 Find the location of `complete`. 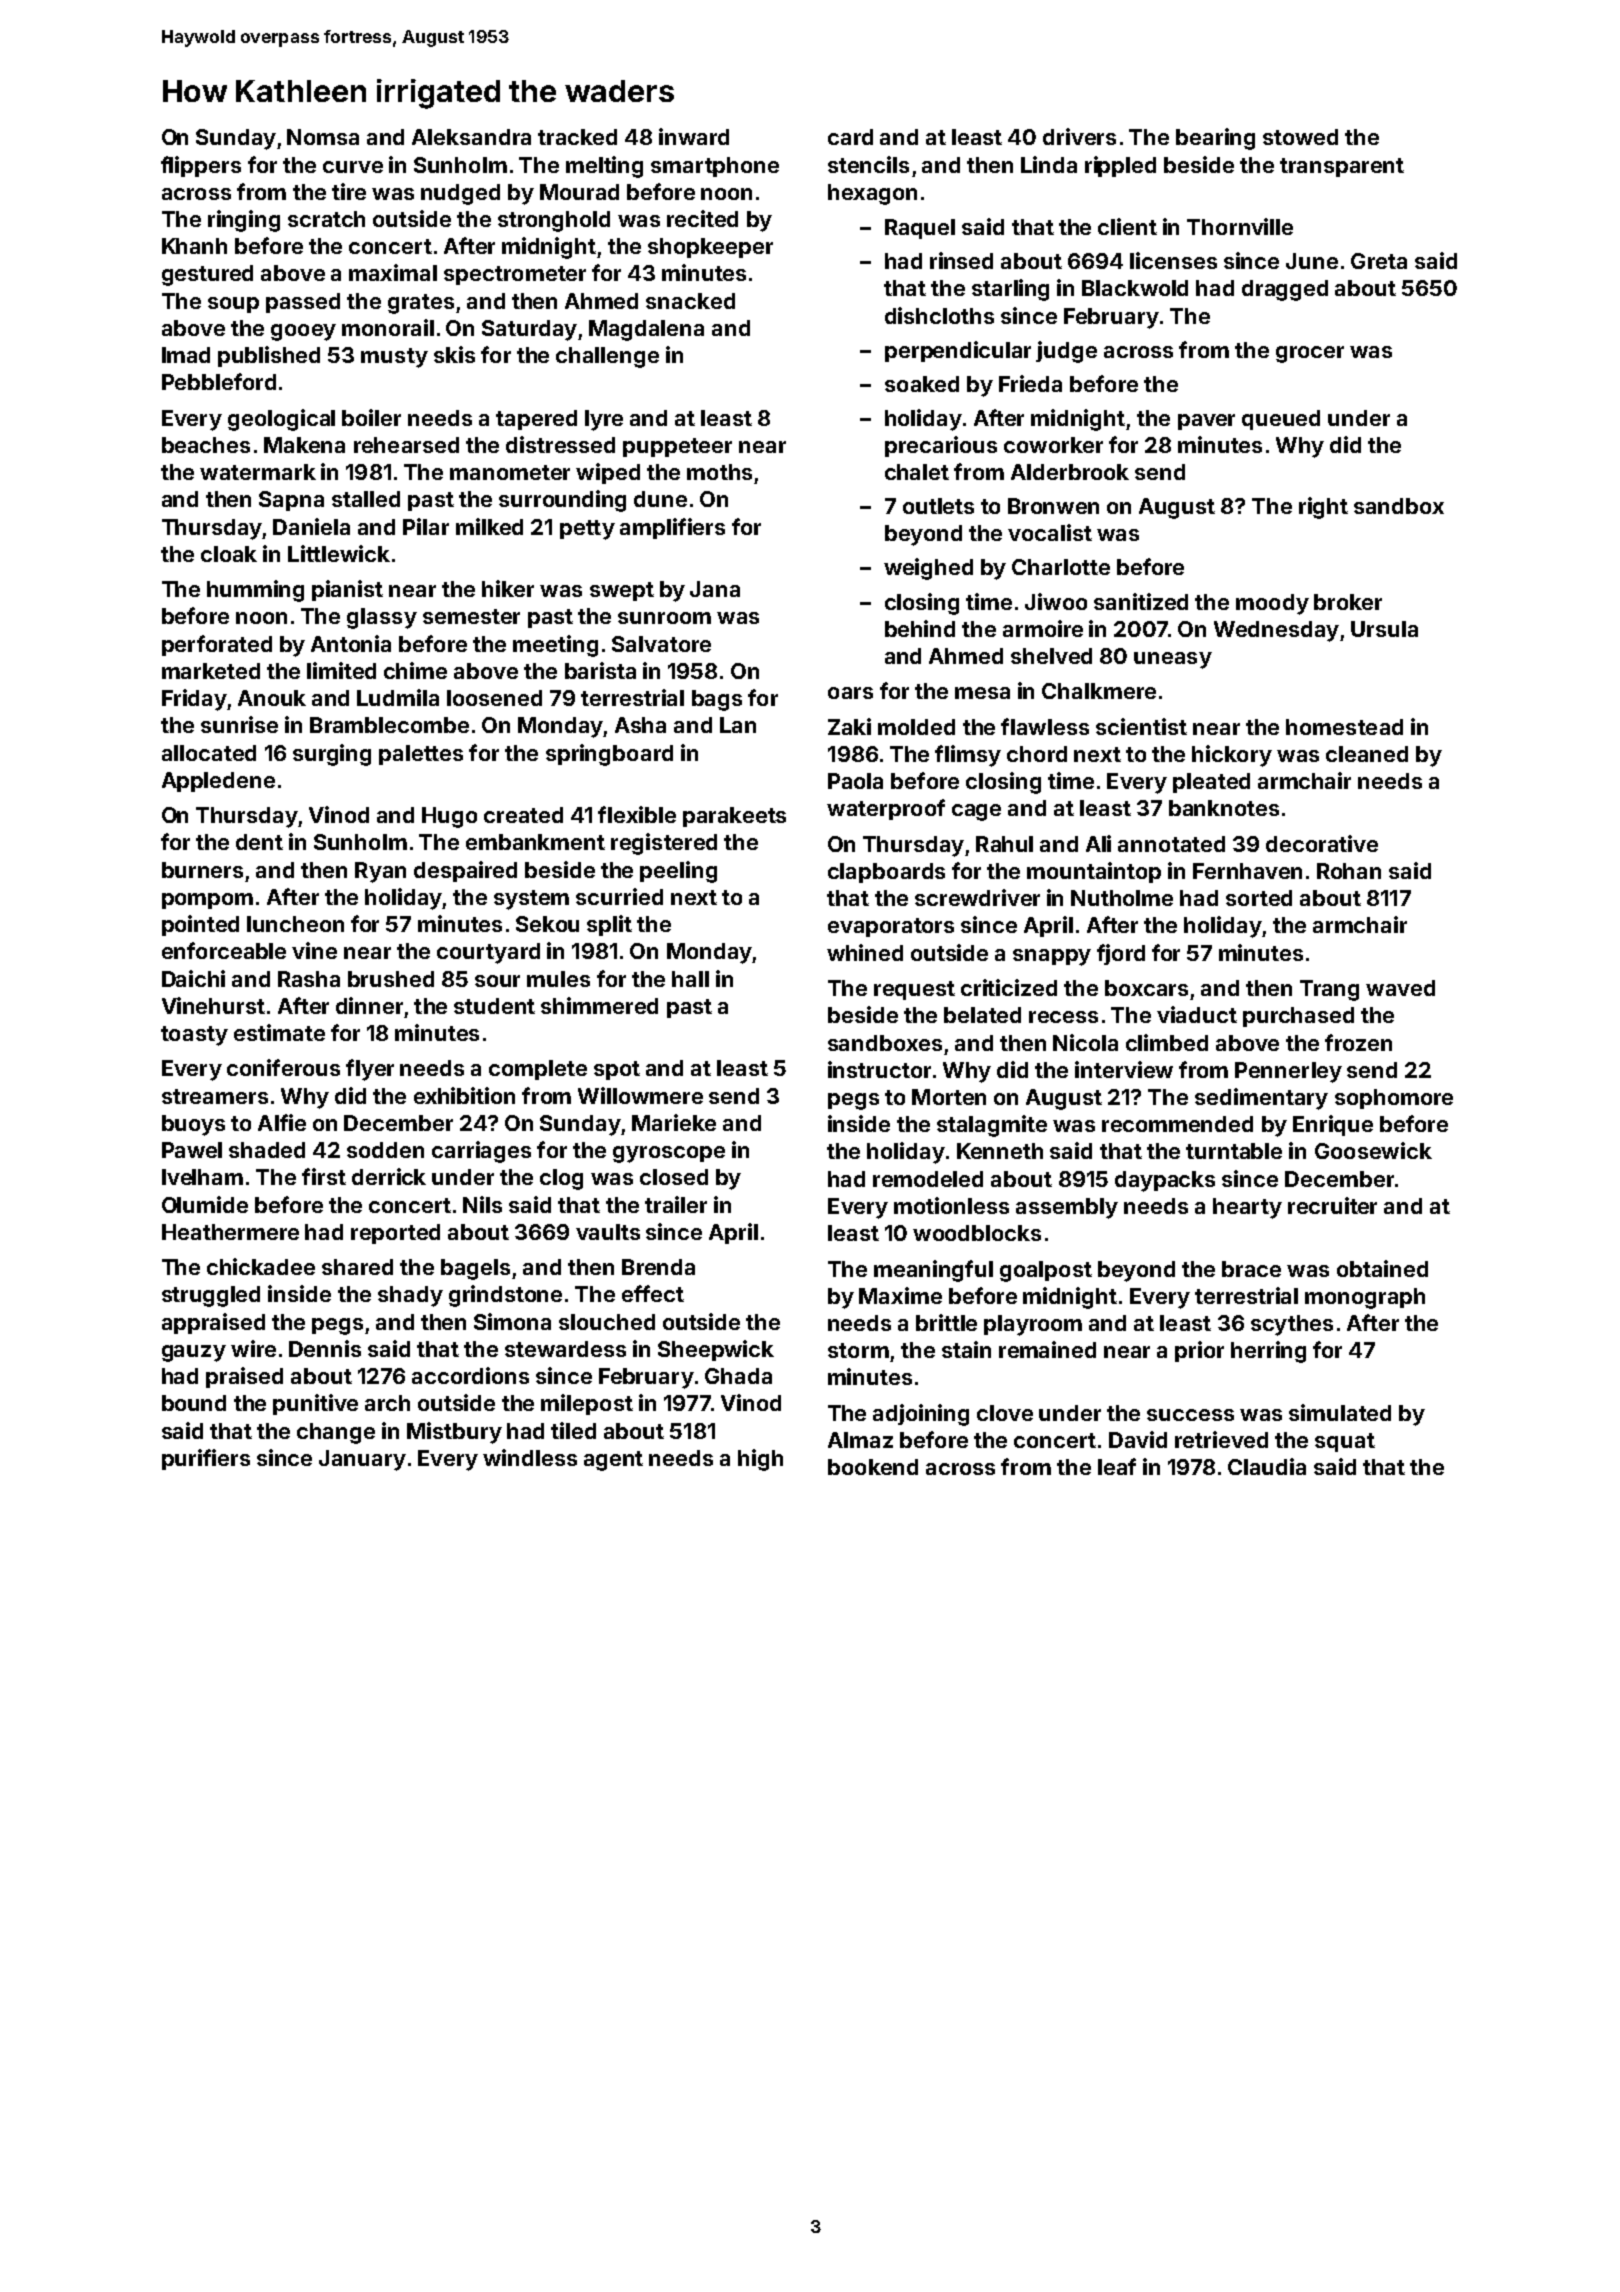

complete is located at coordinates (538, 1070).
